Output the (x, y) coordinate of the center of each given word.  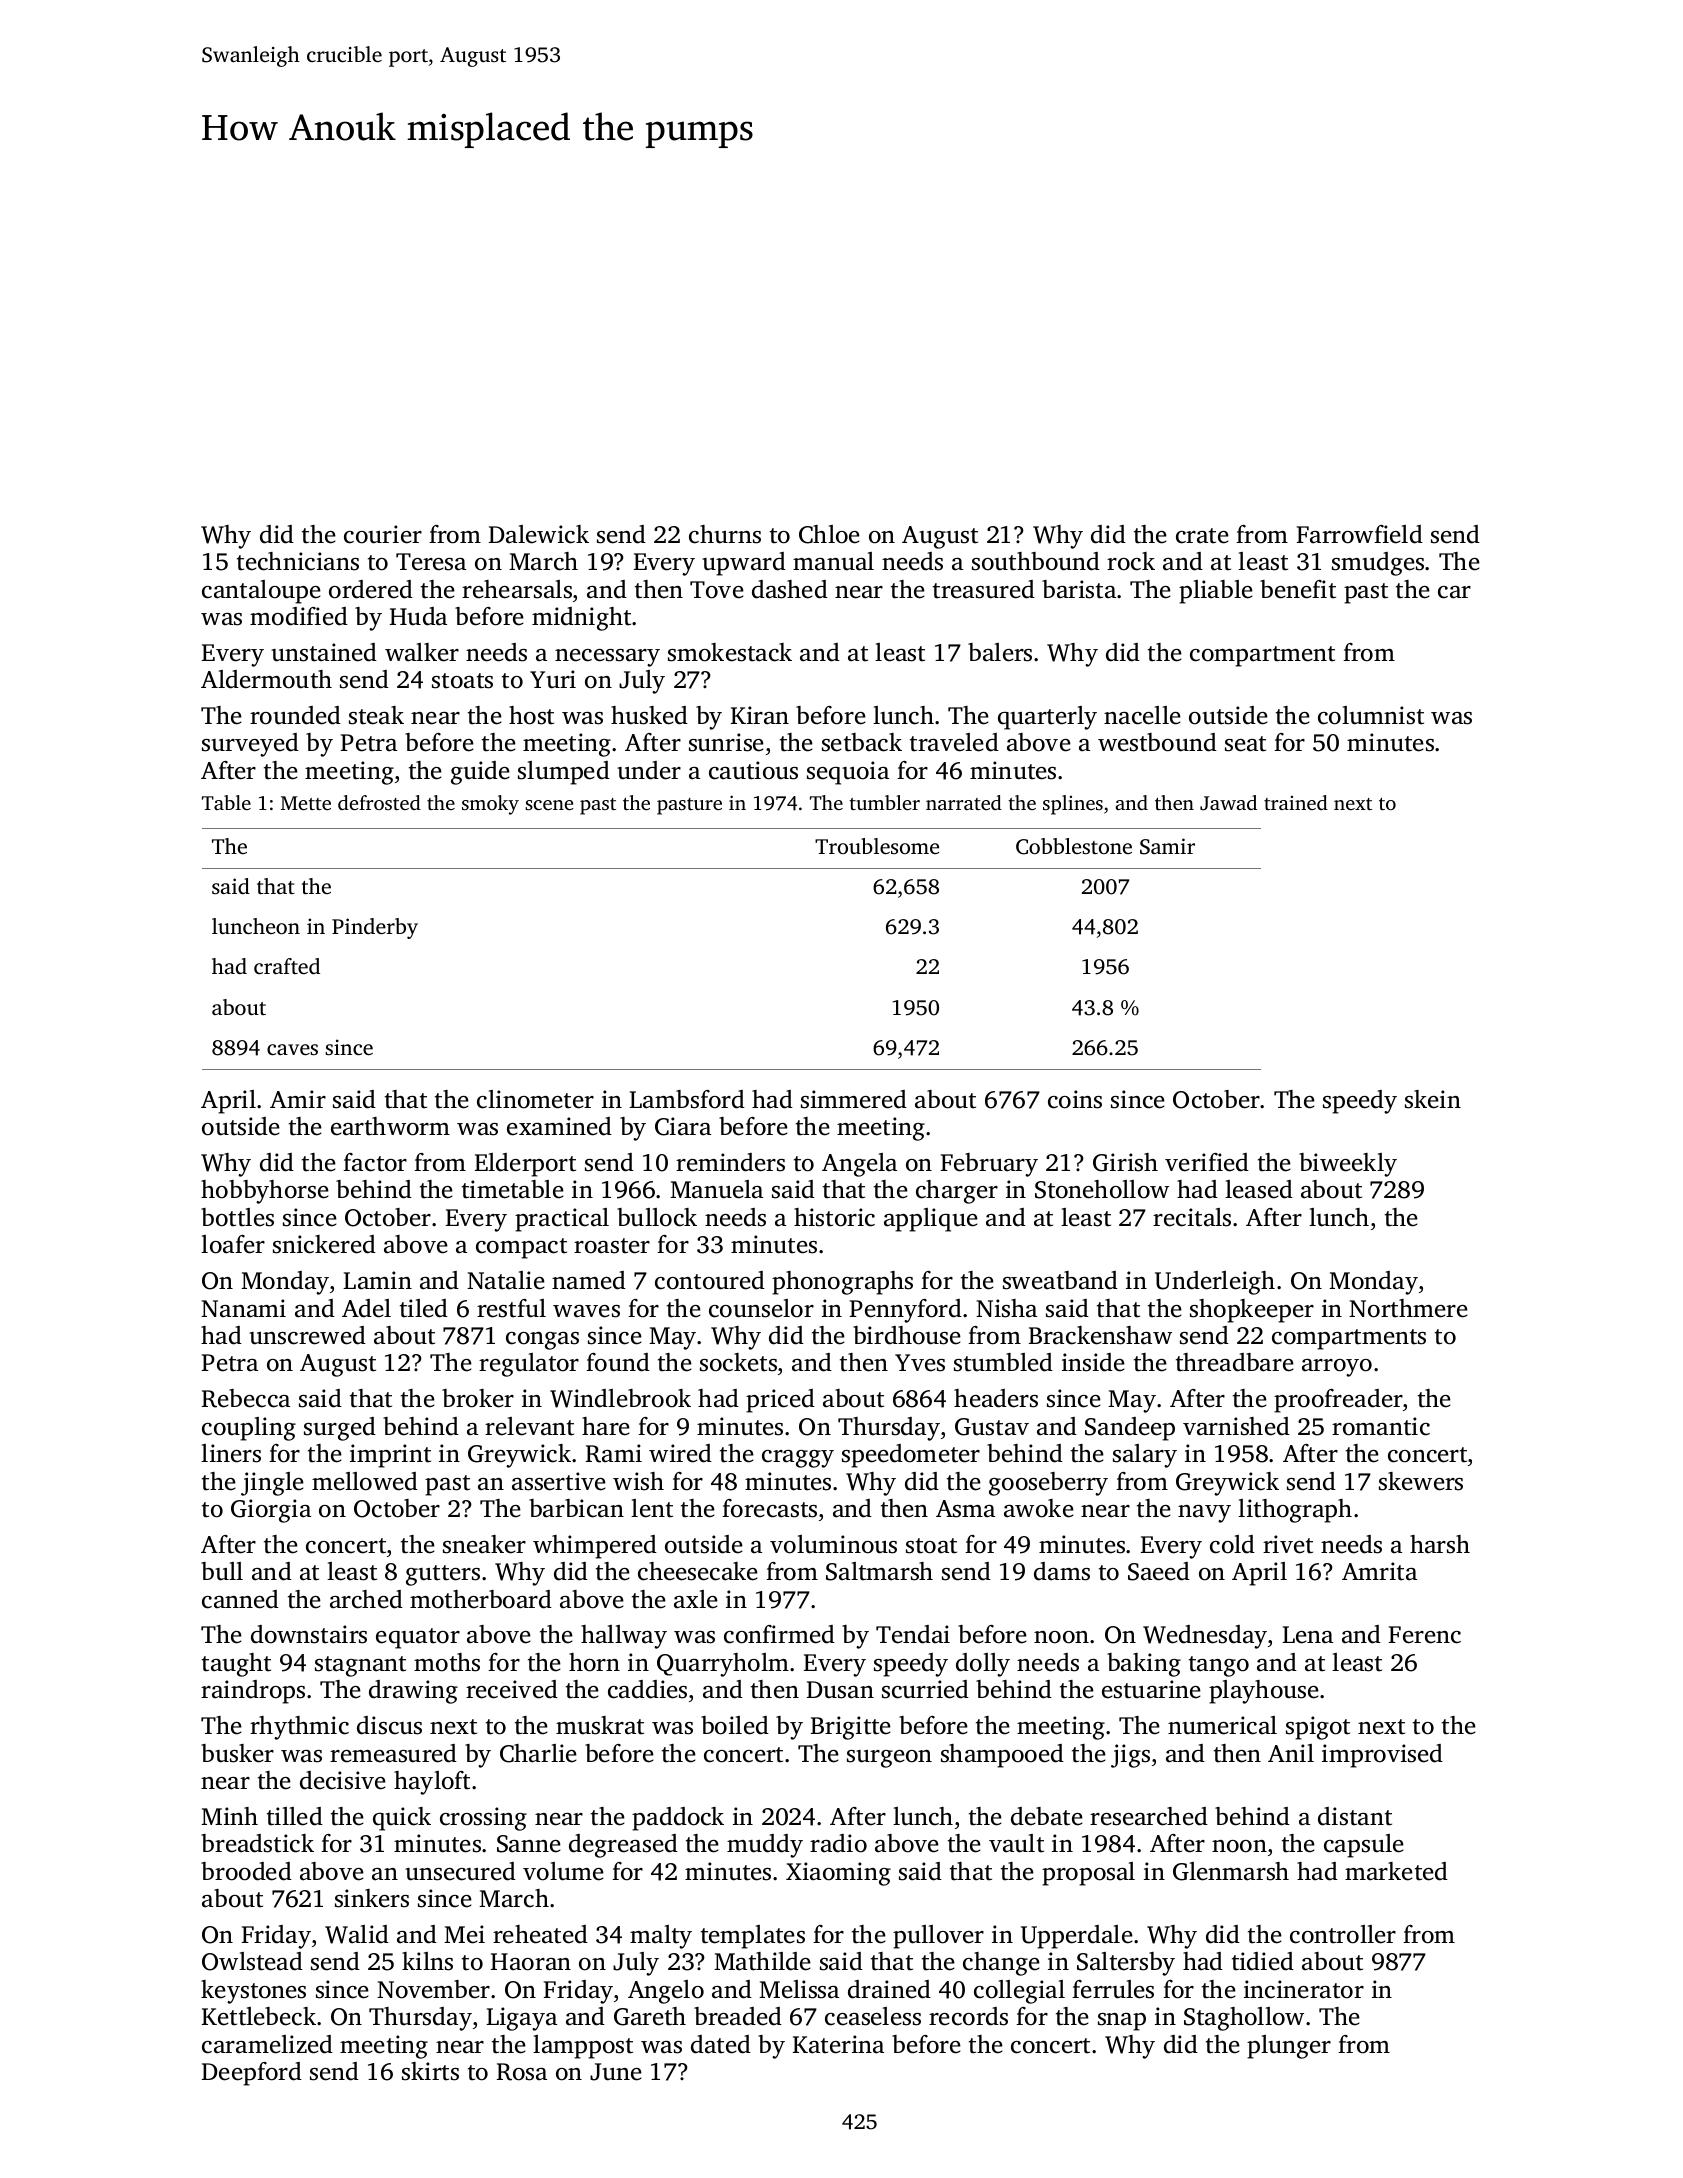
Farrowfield (1360, 534)
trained (1296, 802)
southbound (1036, 561)
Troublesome (877, 846)
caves (292, 1049)
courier (383, 534)
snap (1122, 2022)
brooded (246, 1871)
